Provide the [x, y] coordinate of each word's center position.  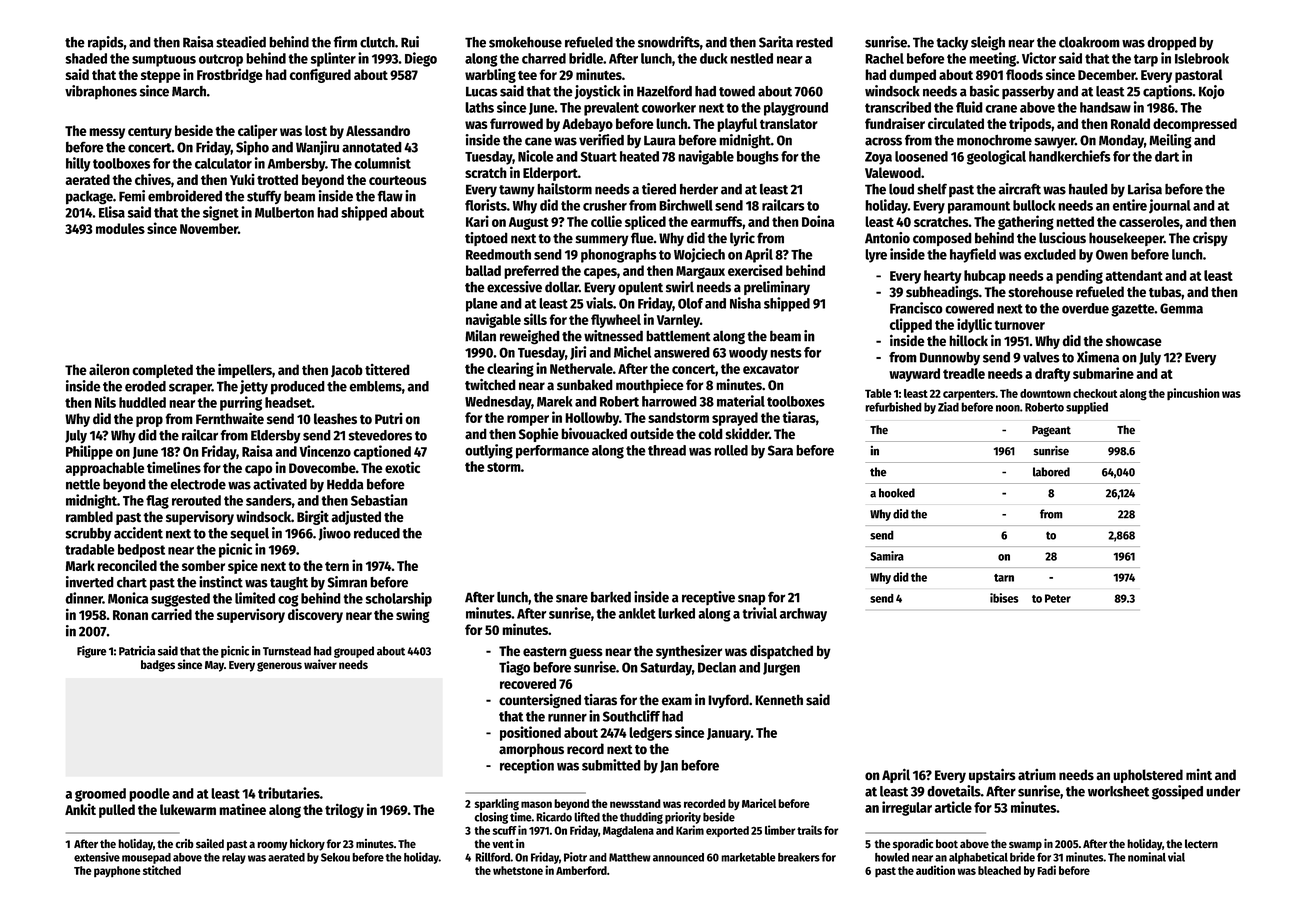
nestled [751, 58]
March [189, 91]
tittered [387, 370]
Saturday [666, 669]
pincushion [1193, 394]
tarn [1004, 578]
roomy [272, 846]
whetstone [518, 870]
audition [935, 870]
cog [288, 601]
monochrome [994, 140]
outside [652, 434]
